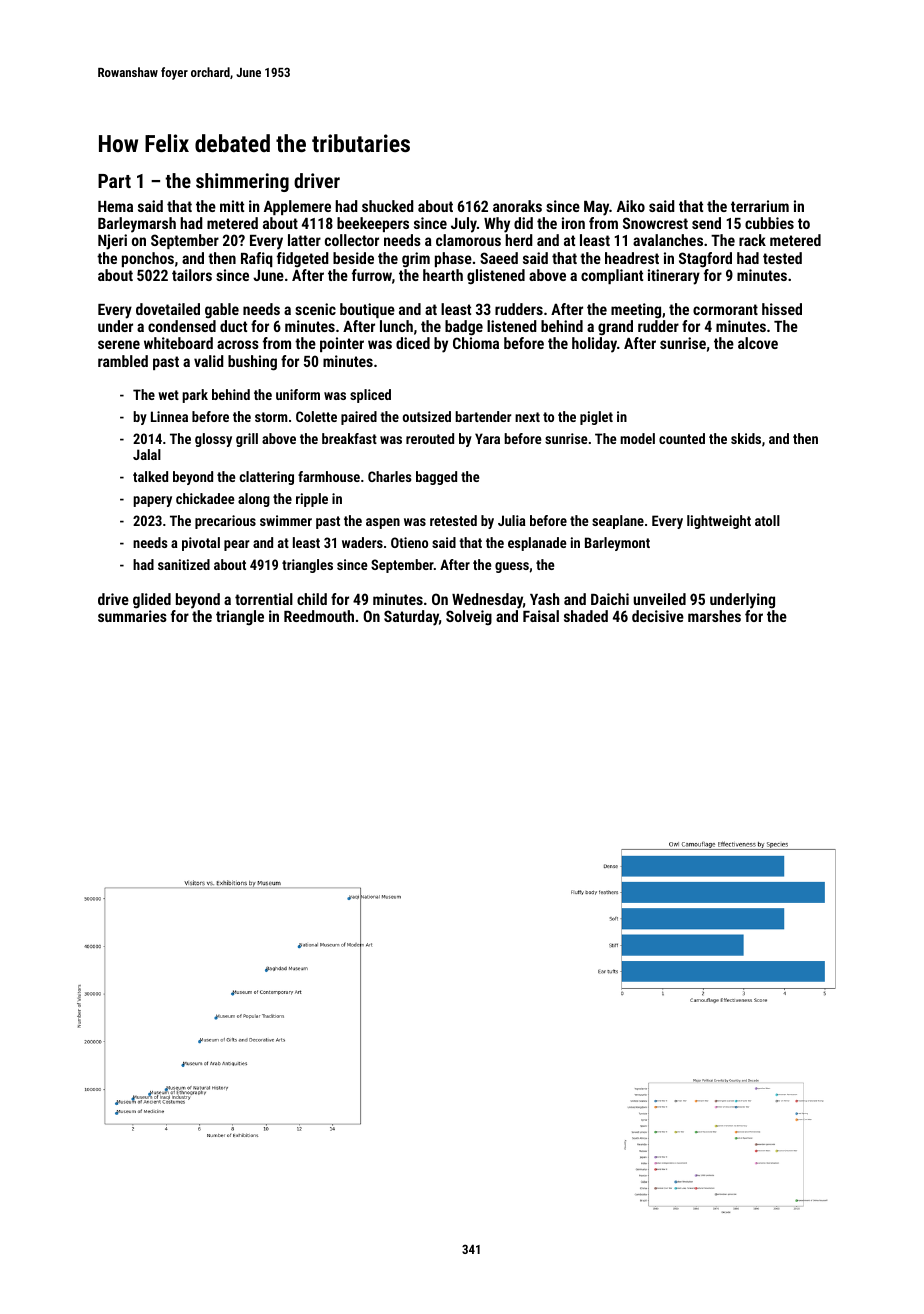 The width and height of the screenshot is (924, 1314). What do you see at coordinates (758, 343) in the screenshot?
I see `alcove` at bounding box center [758, 343].
